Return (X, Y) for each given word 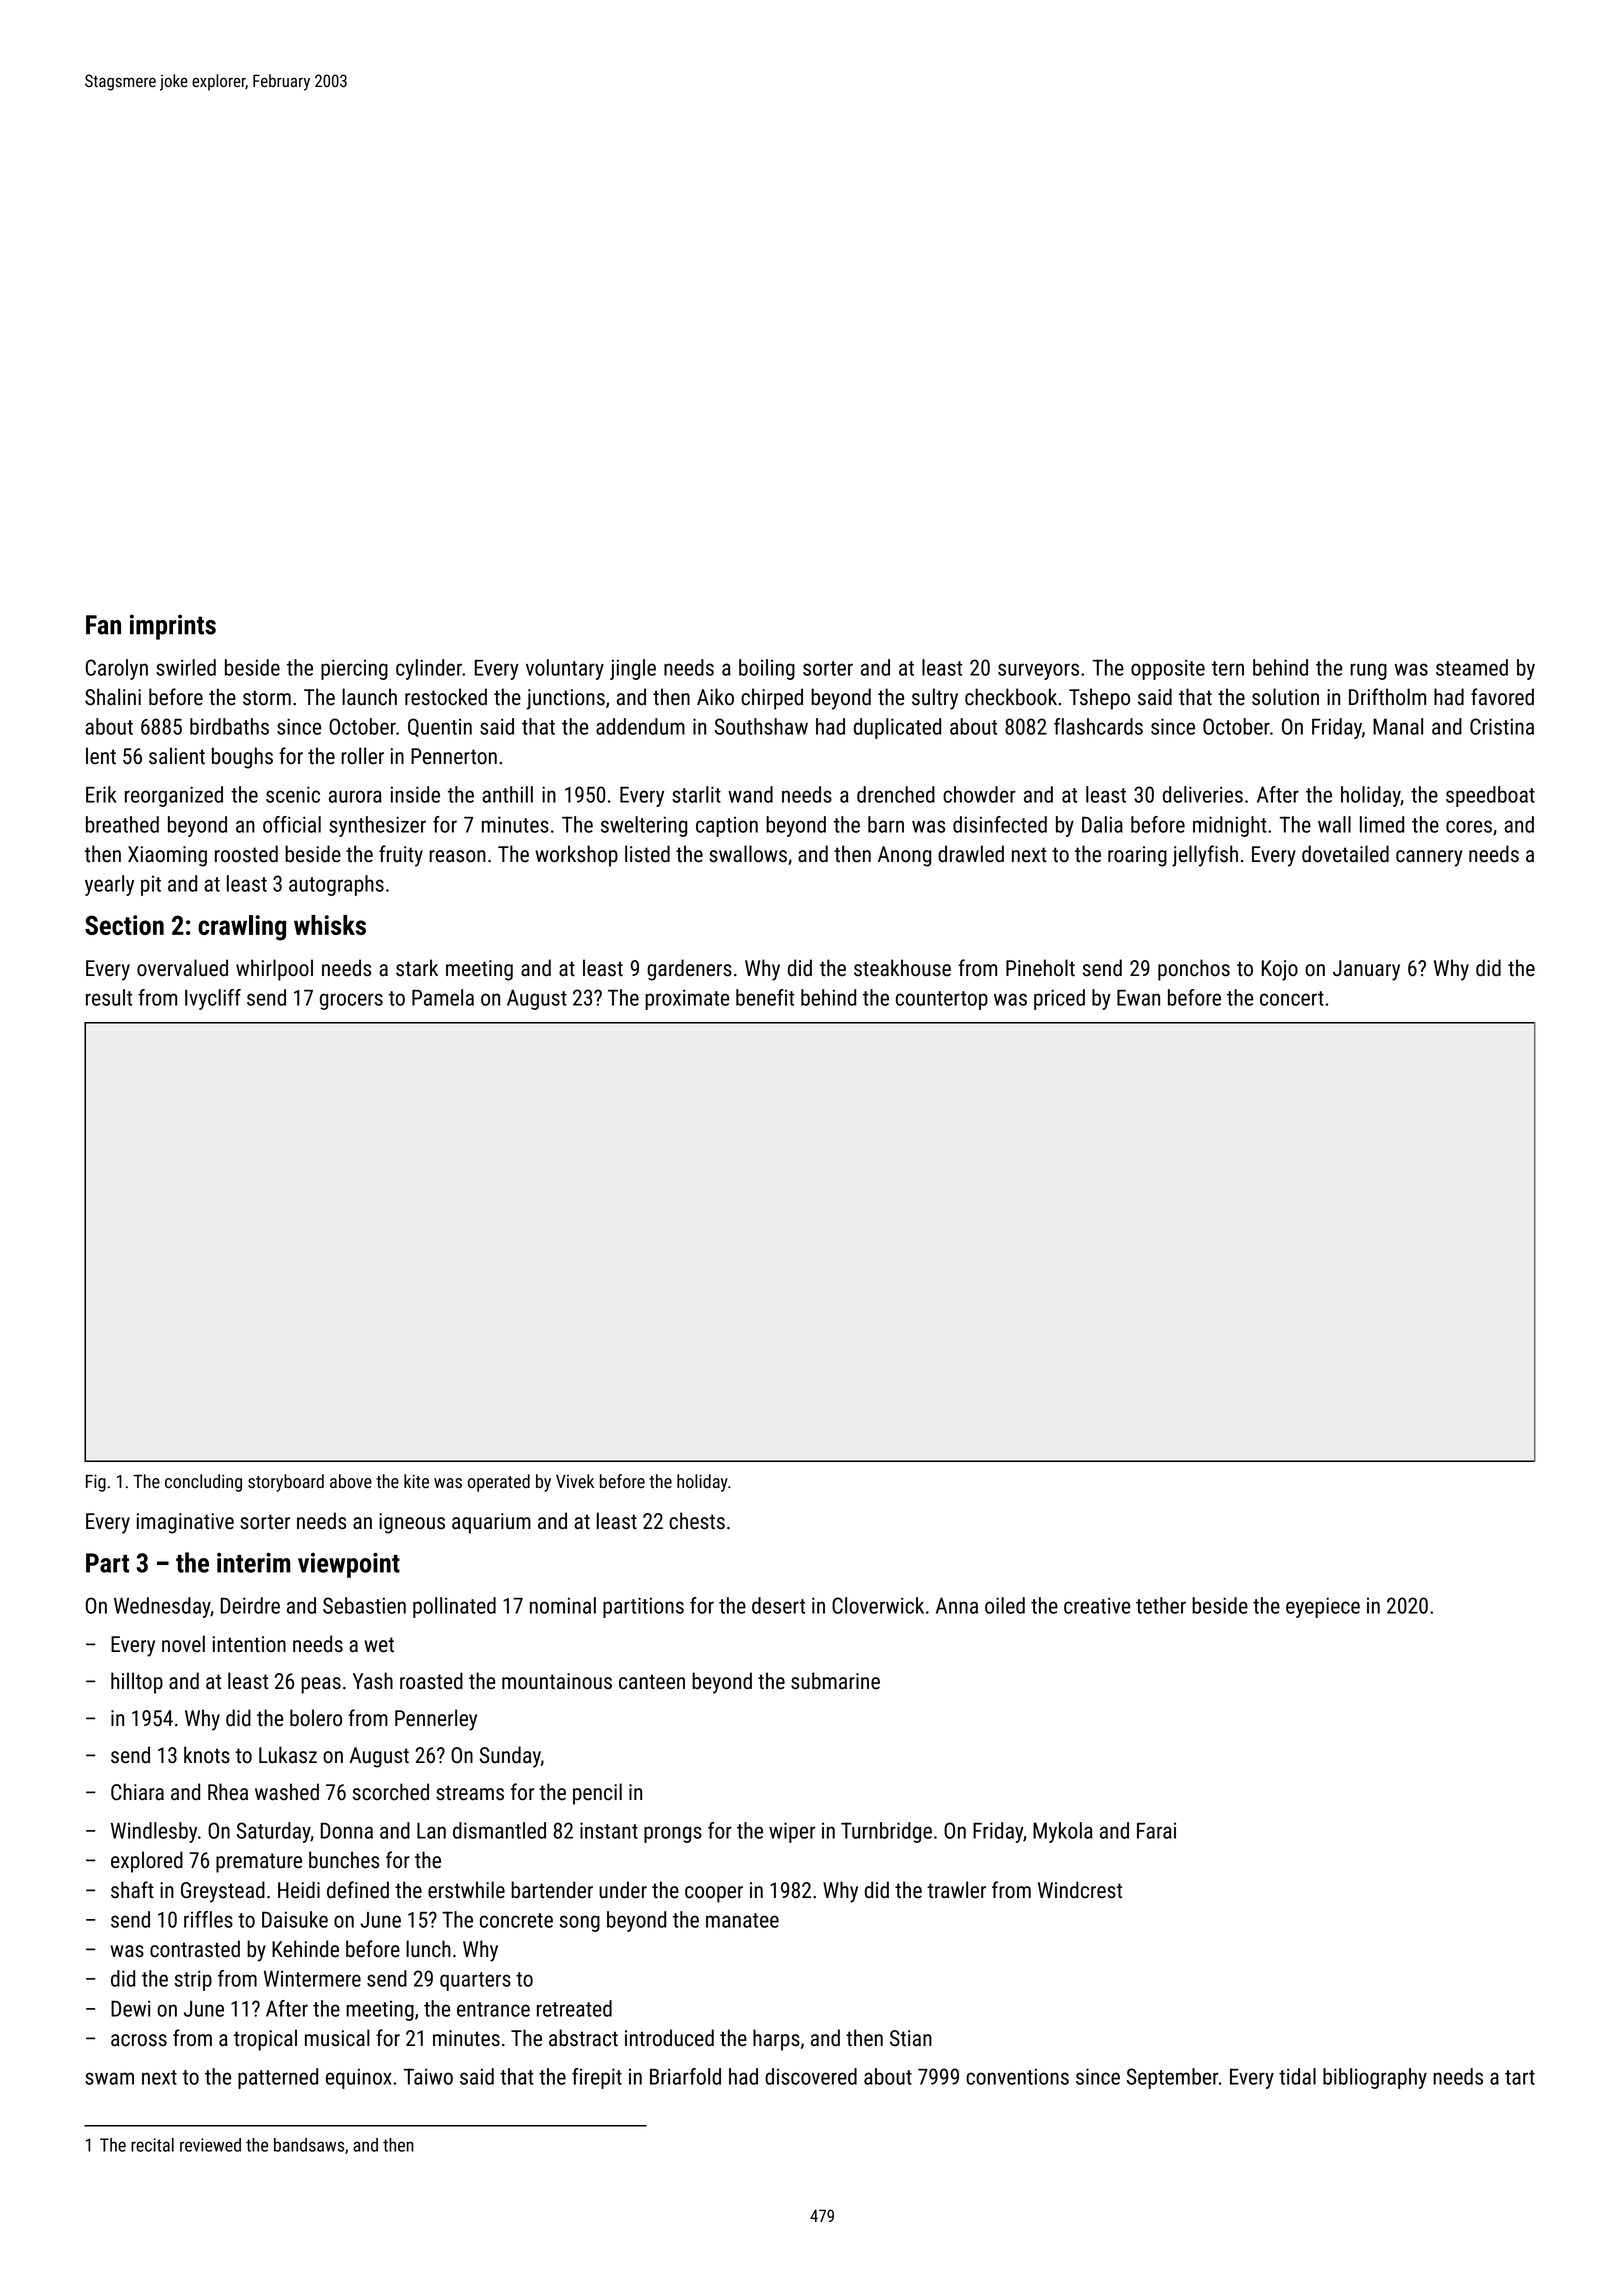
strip (193, 1980)
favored (1502, 697)
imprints (173, 627)
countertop (942, 1000)
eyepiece (1323, 1607)
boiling (767, 669)
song (580, 1923)
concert (1292, 998)
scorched (391, 1792)
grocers (351, 1001)
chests (697, 1521)
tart (1520, 2077)
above (351, 1481)
